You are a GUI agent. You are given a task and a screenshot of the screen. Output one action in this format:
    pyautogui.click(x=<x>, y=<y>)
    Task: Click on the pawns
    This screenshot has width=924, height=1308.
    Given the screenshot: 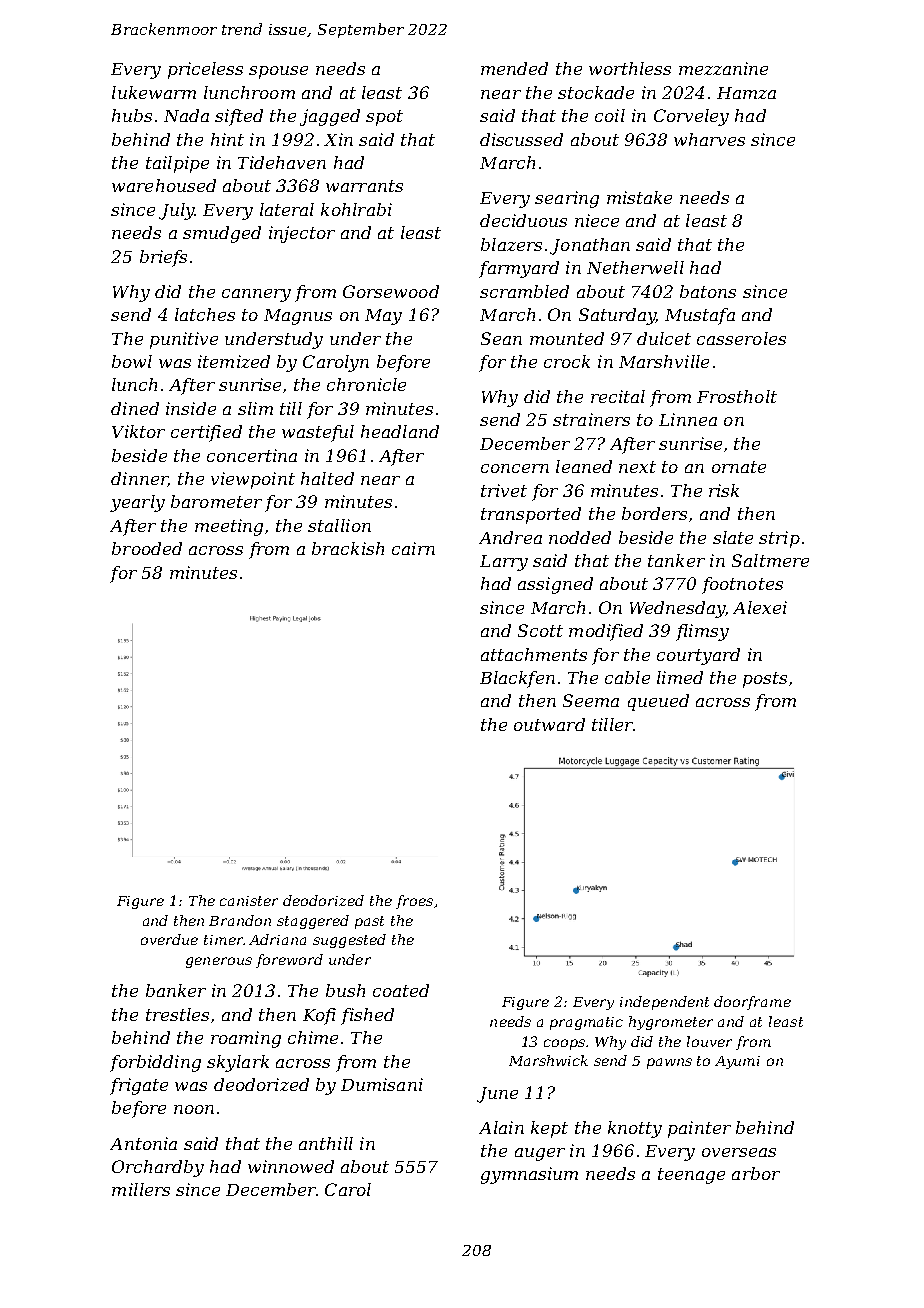 What is the action you would take?
    pyautogui.click(x=669, y=1063)
